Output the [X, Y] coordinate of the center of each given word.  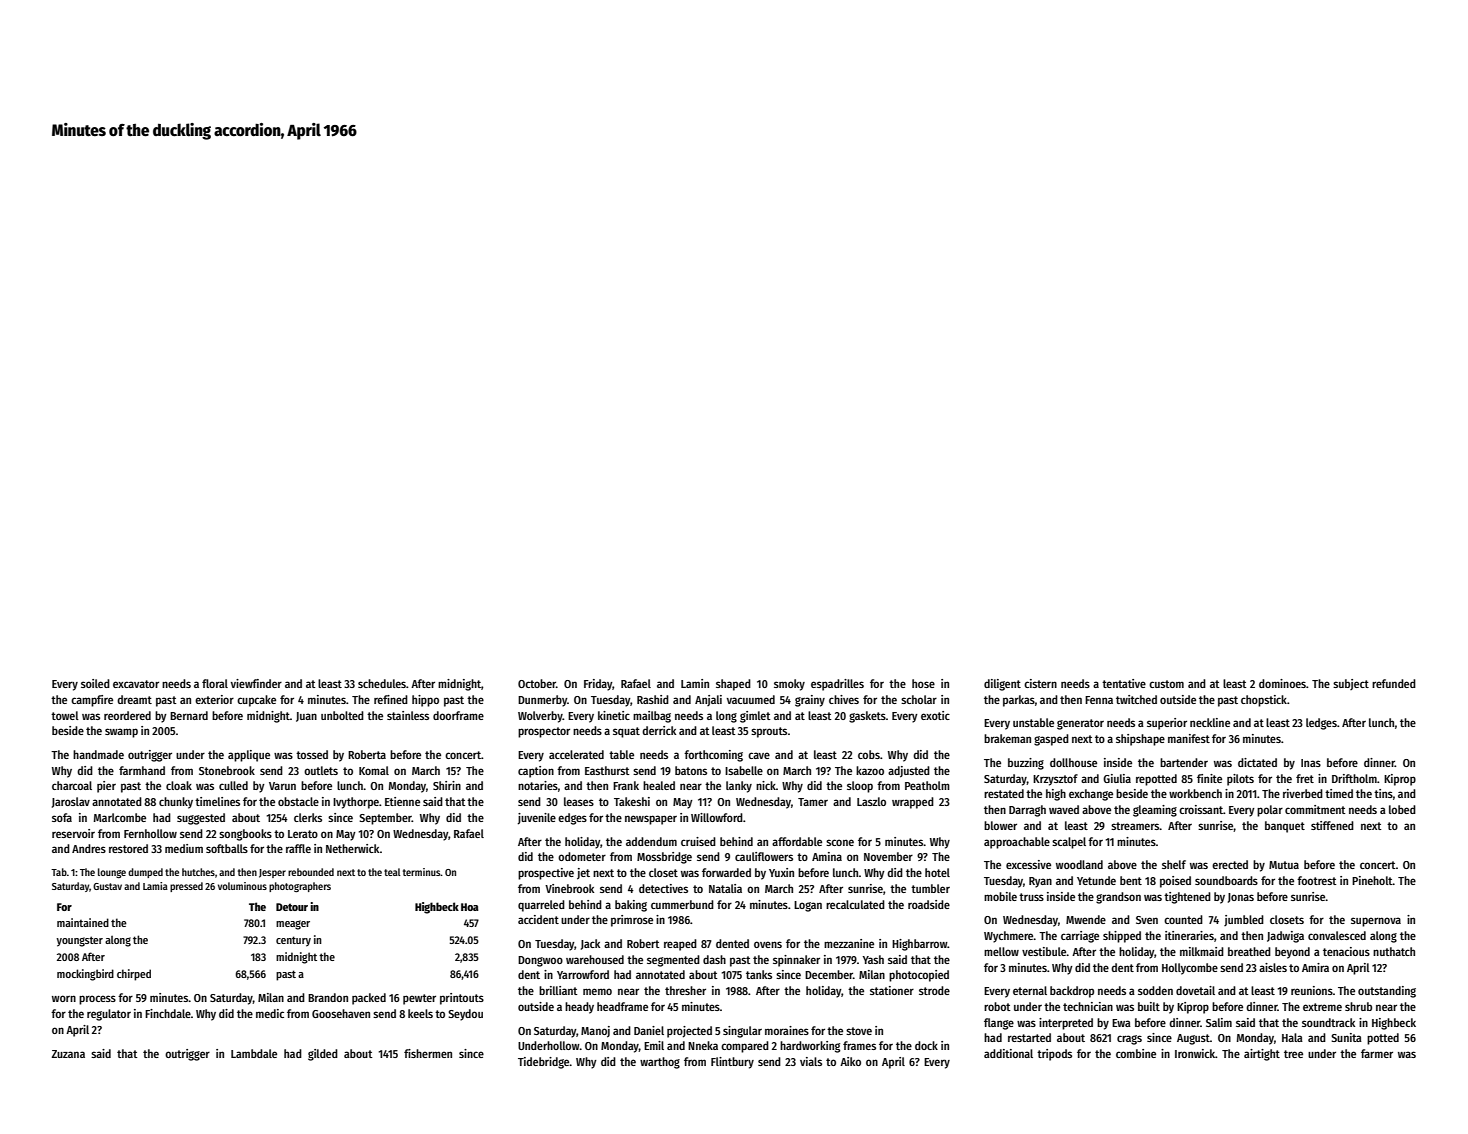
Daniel [649, 1030]
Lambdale [254, 1053]
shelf [1174, 864]
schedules [382, 683]
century [293, 941]
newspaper [651, 820]
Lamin [695, 683]
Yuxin [781, 872]
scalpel [1069, 843]
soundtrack [1328, 1022]
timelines [217, 801]
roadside [929, 904]
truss [1031, 897]
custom [1166, 684]
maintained [83, 922]
